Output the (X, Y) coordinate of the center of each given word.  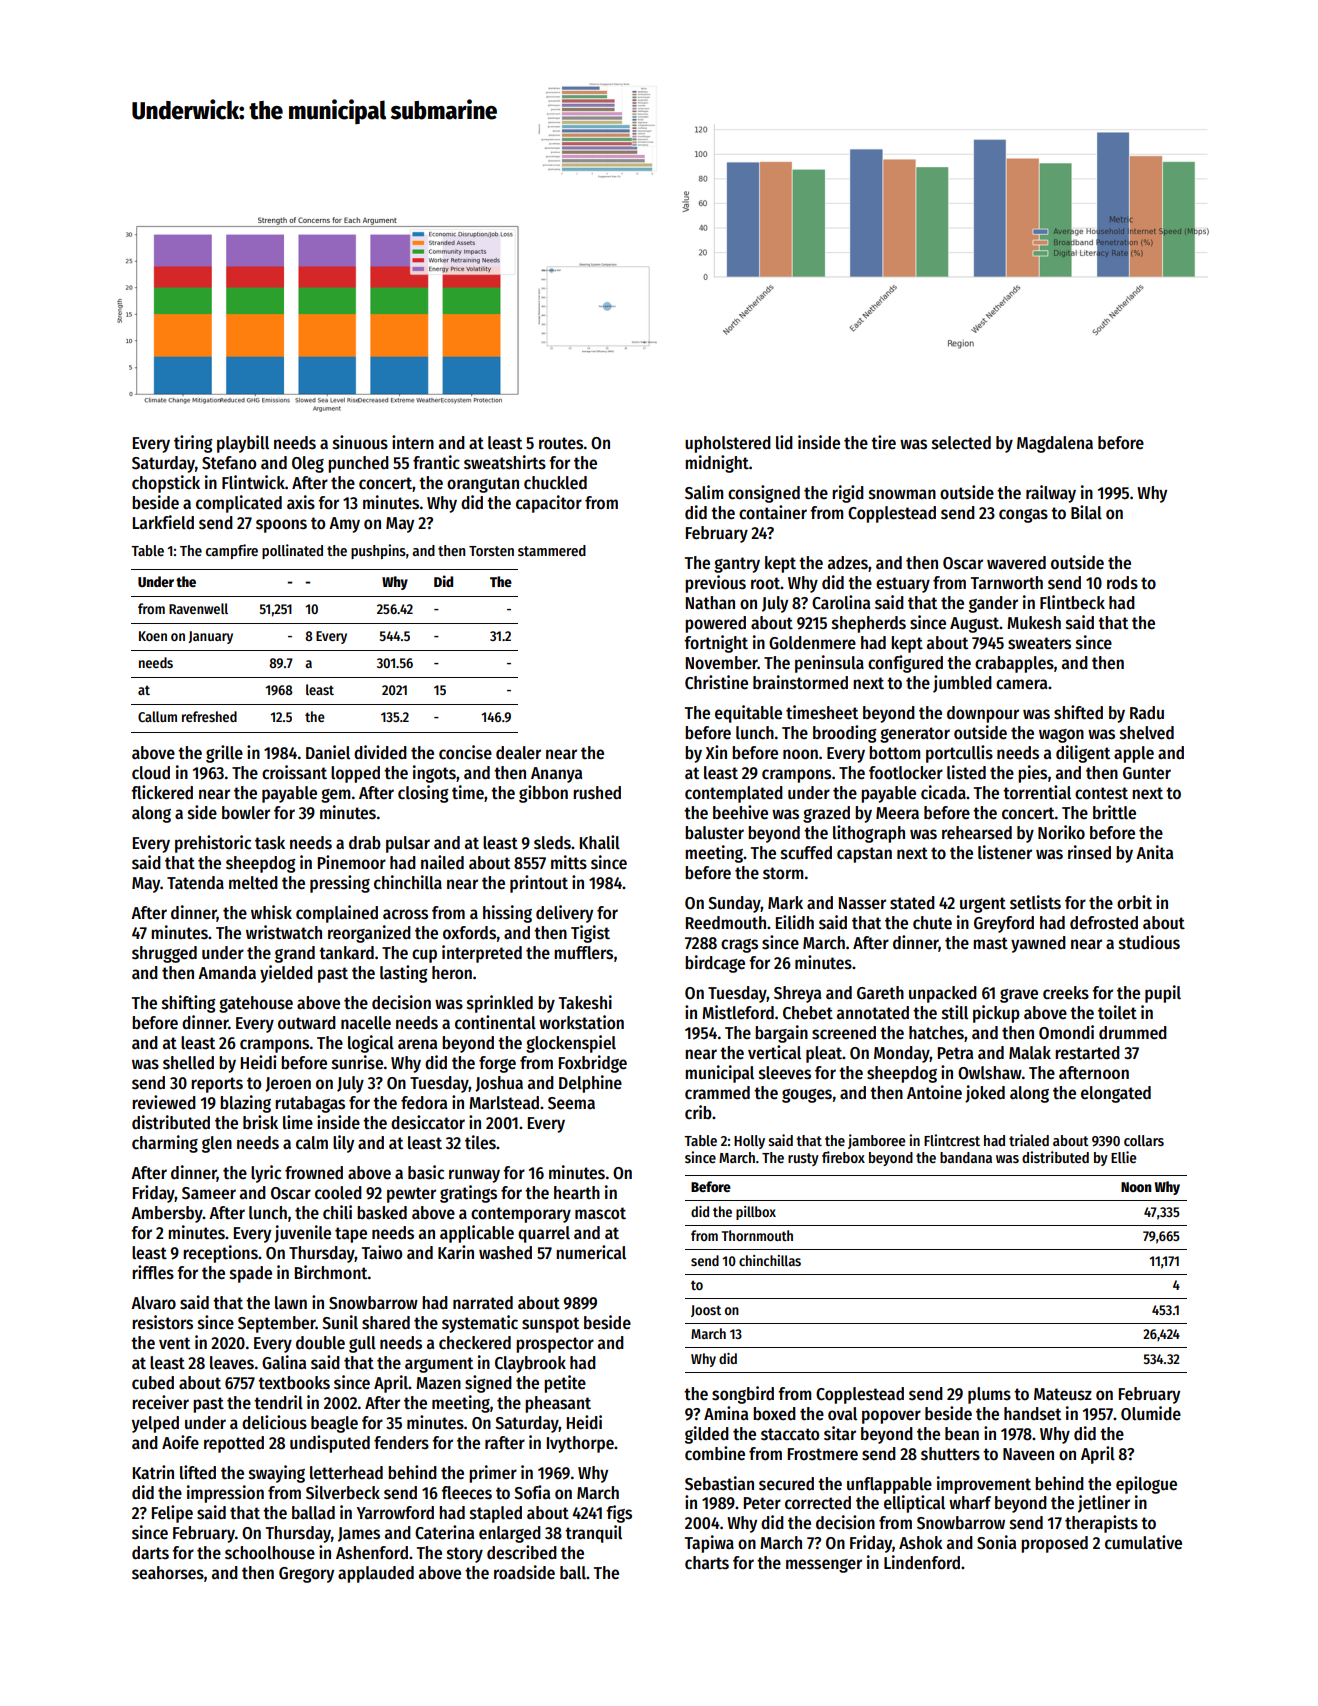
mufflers (583, 953)
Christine (716, 682)
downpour (983, 714)
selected (961, 443)
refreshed (209, 716)
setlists (1035, 902)
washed (505, 1253)
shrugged (164, 954)
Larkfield (163, 522)
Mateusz (1063, 1394)
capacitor (549, 504)
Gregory (306, 1575)
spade (251, 1274)
